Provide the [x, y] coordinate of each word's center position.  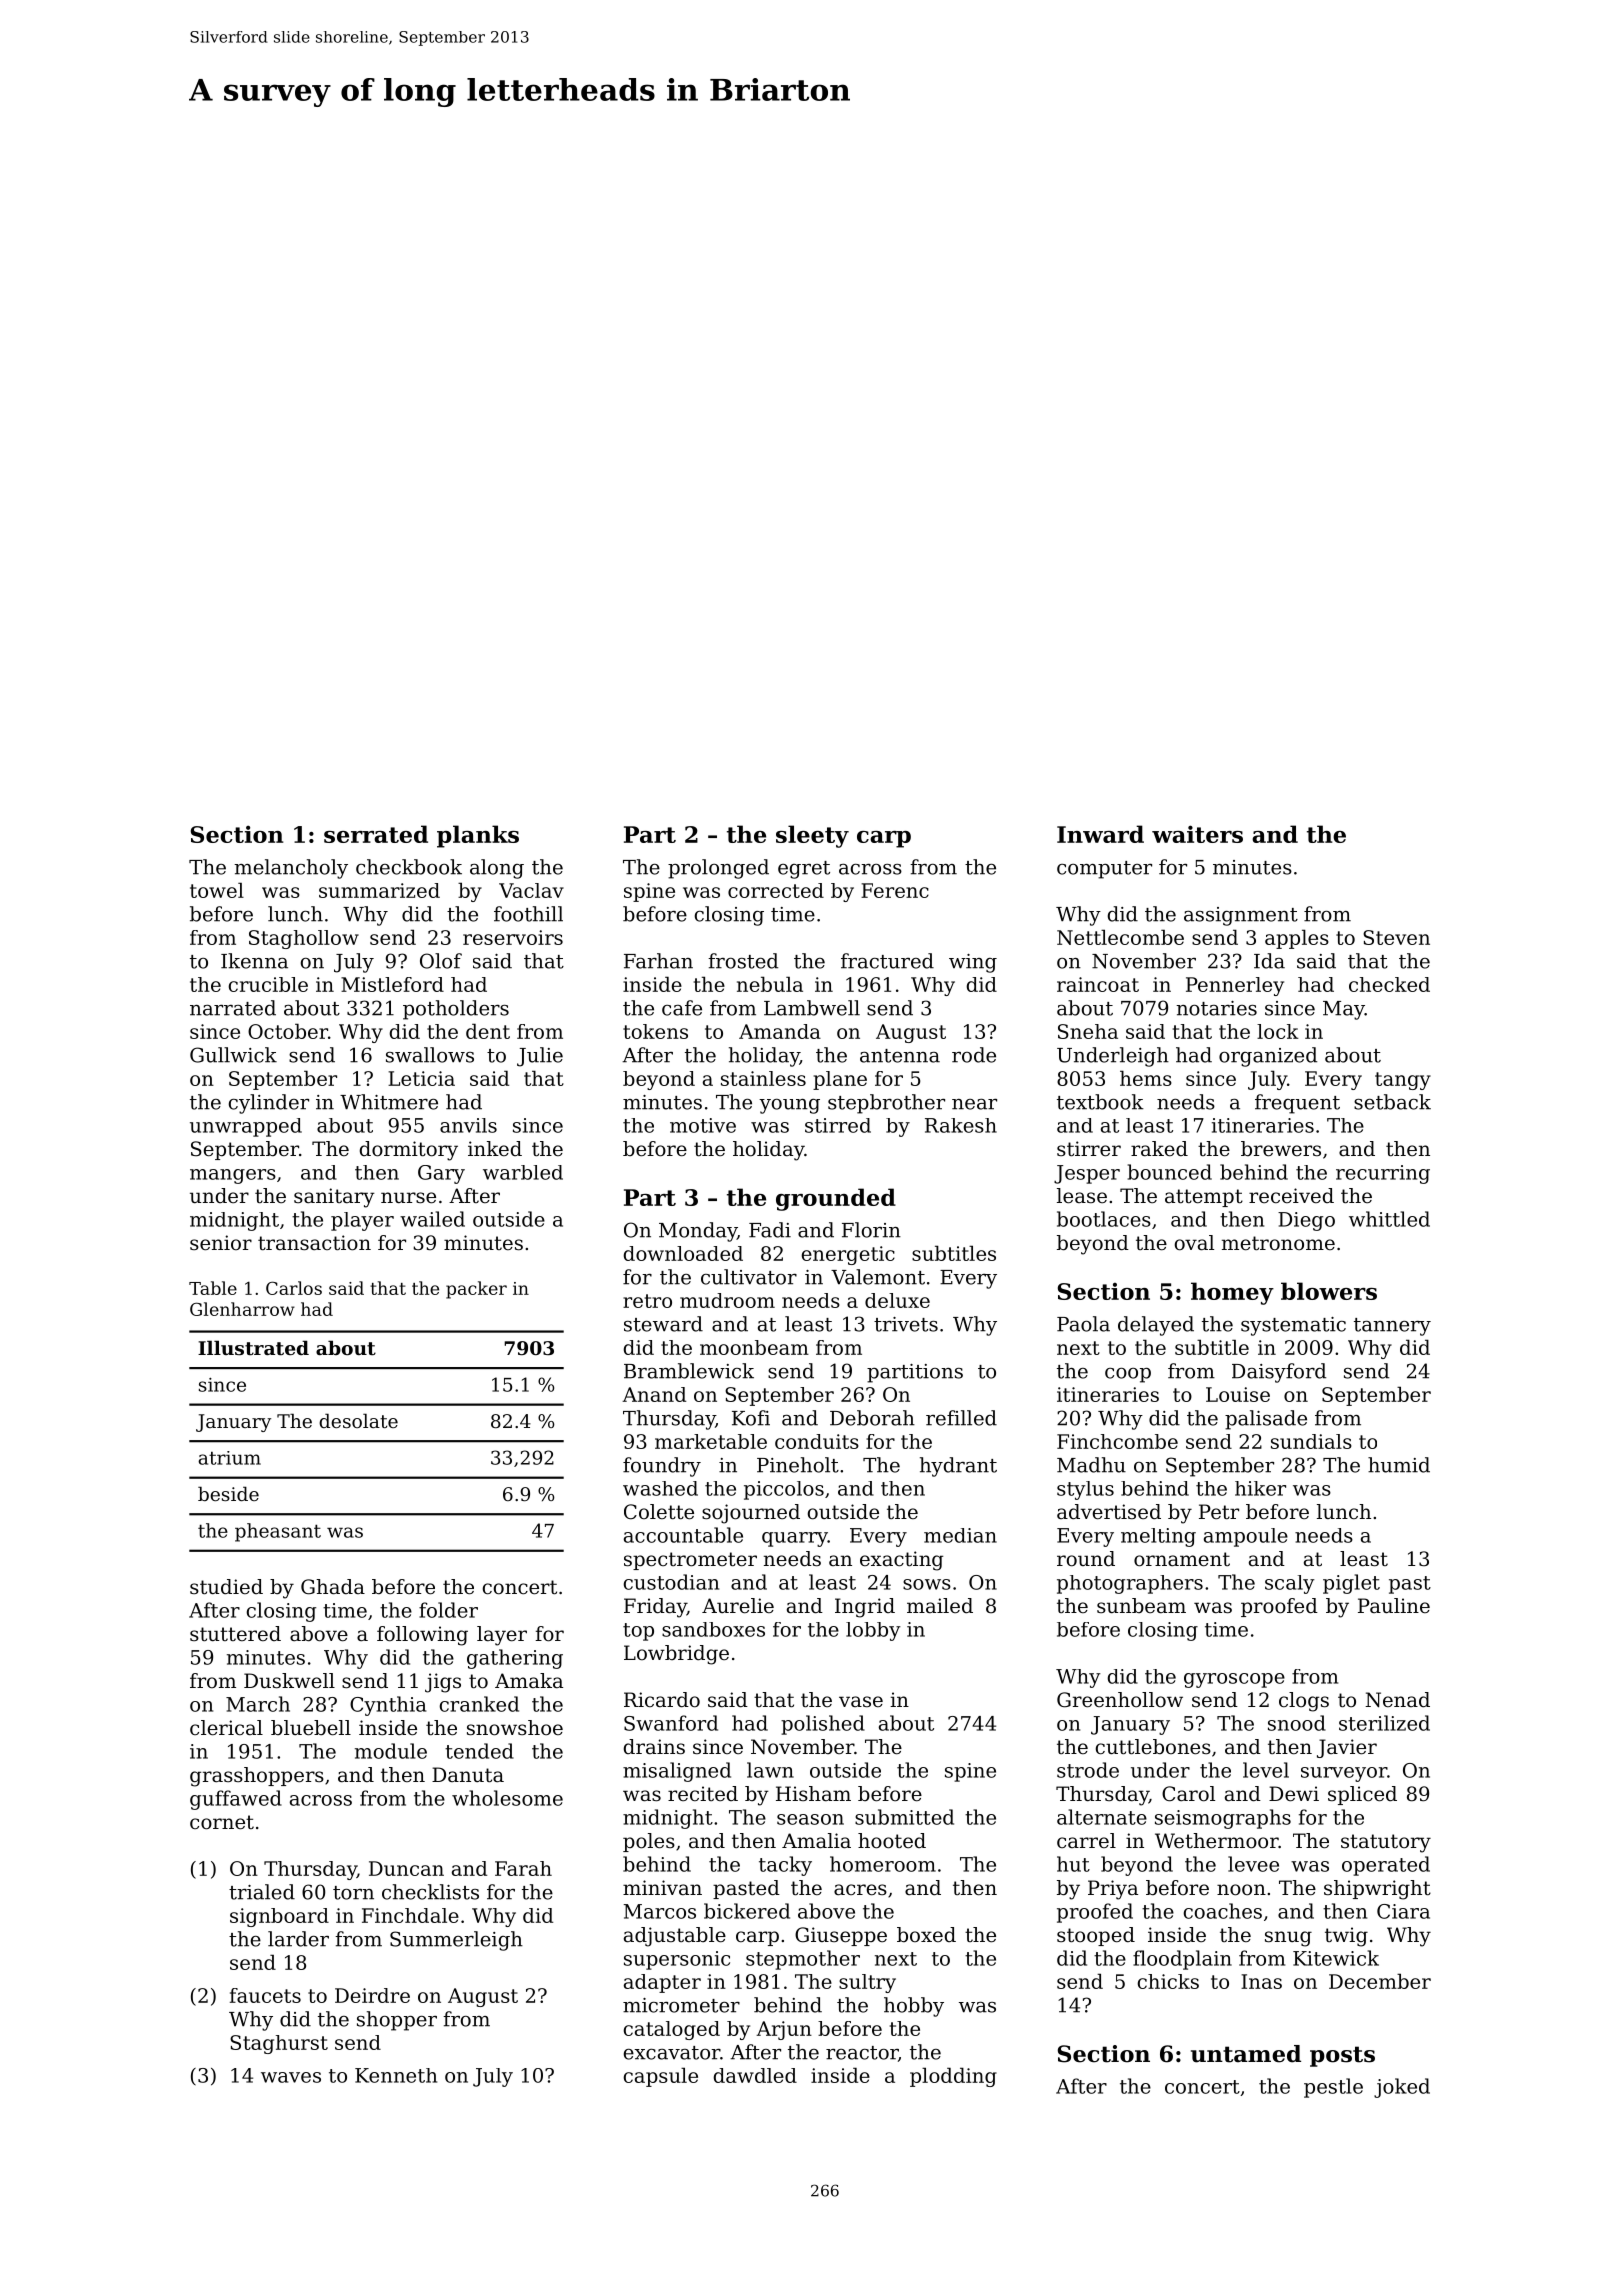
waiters [1197, 834]
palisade [1266, 1420]
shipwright [1377, 1890]
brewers [1281, 1149]
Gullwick [233, 1055]
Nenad [1397, 1700]
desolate [358, 1420]
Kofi [751, 1418]
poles [649, 1842]
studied [226, 1587]
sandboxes [713, 1629]
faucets [265, 1995]
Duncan [406, 1868]
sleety [812, 836]
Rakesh [961, 1125]
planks [478, 836]
